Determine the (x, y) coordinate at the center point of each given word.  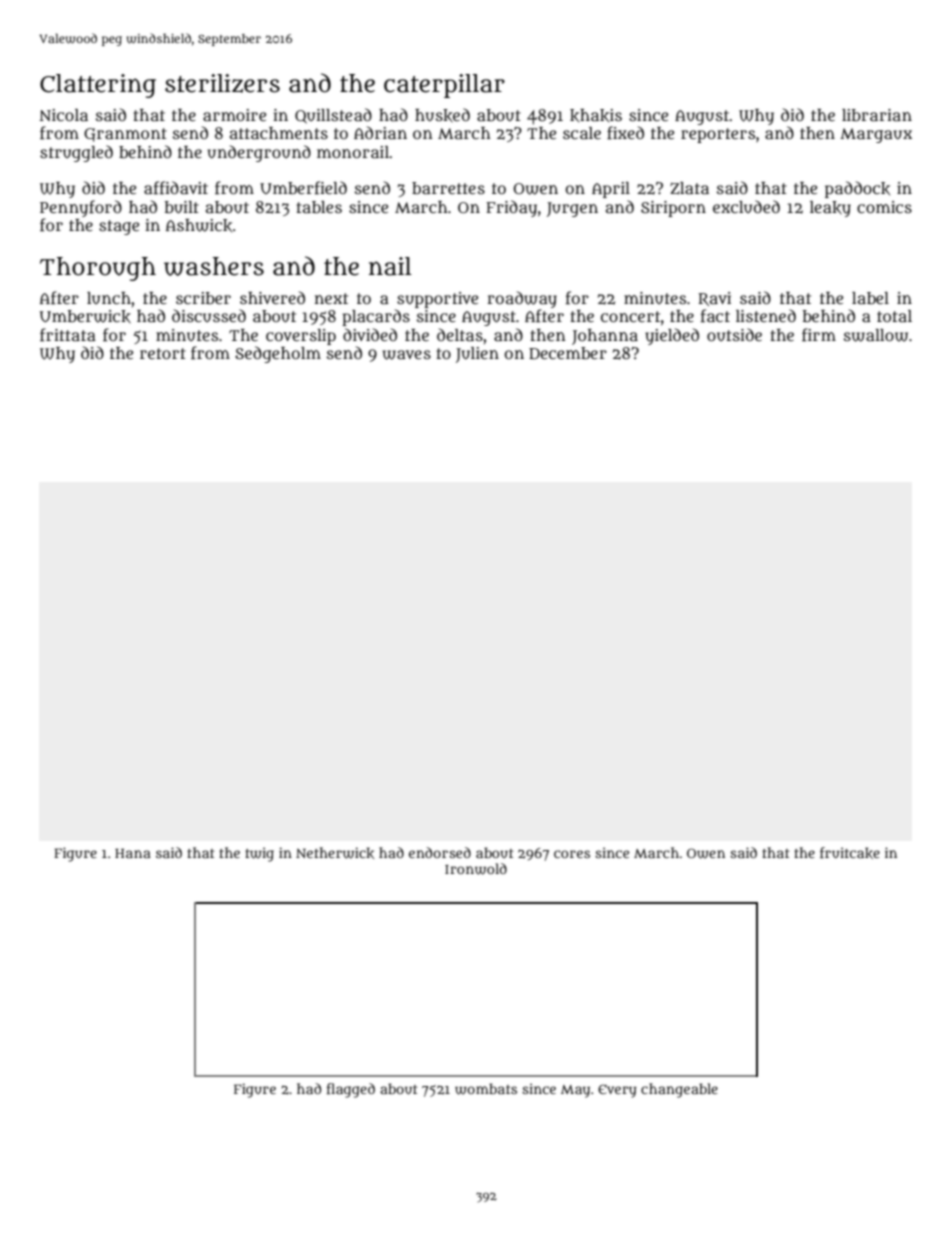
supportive (437, 300)
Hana (133, 853)
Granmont (125, 135)
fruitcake (850, 853)
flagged (351, 1090)
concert (630, 316)
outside (734, 334)
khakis (596, 115)
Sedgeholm (278, 354)
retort (163, 353)
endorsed (440, 852)
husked (442, 115)
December (568, 353)
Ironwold (476, 869)
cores (572, 854)
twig (259, 854)
